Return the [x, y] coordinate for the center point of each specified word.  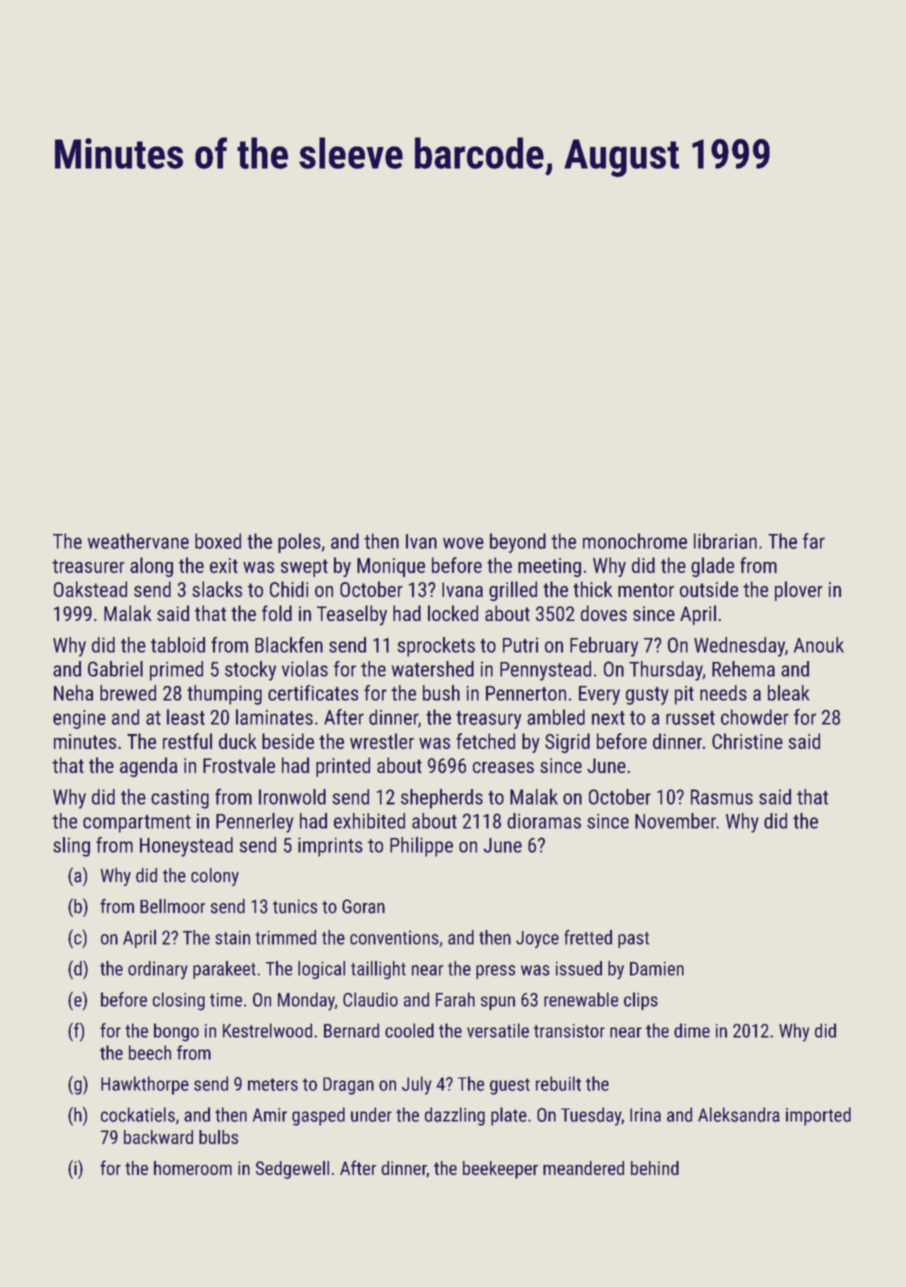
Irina [645, 1115]
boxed [218, 541]
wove [463, 543]
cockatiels [138, 1114]
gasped [318, 1116]
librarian [725, 541]
